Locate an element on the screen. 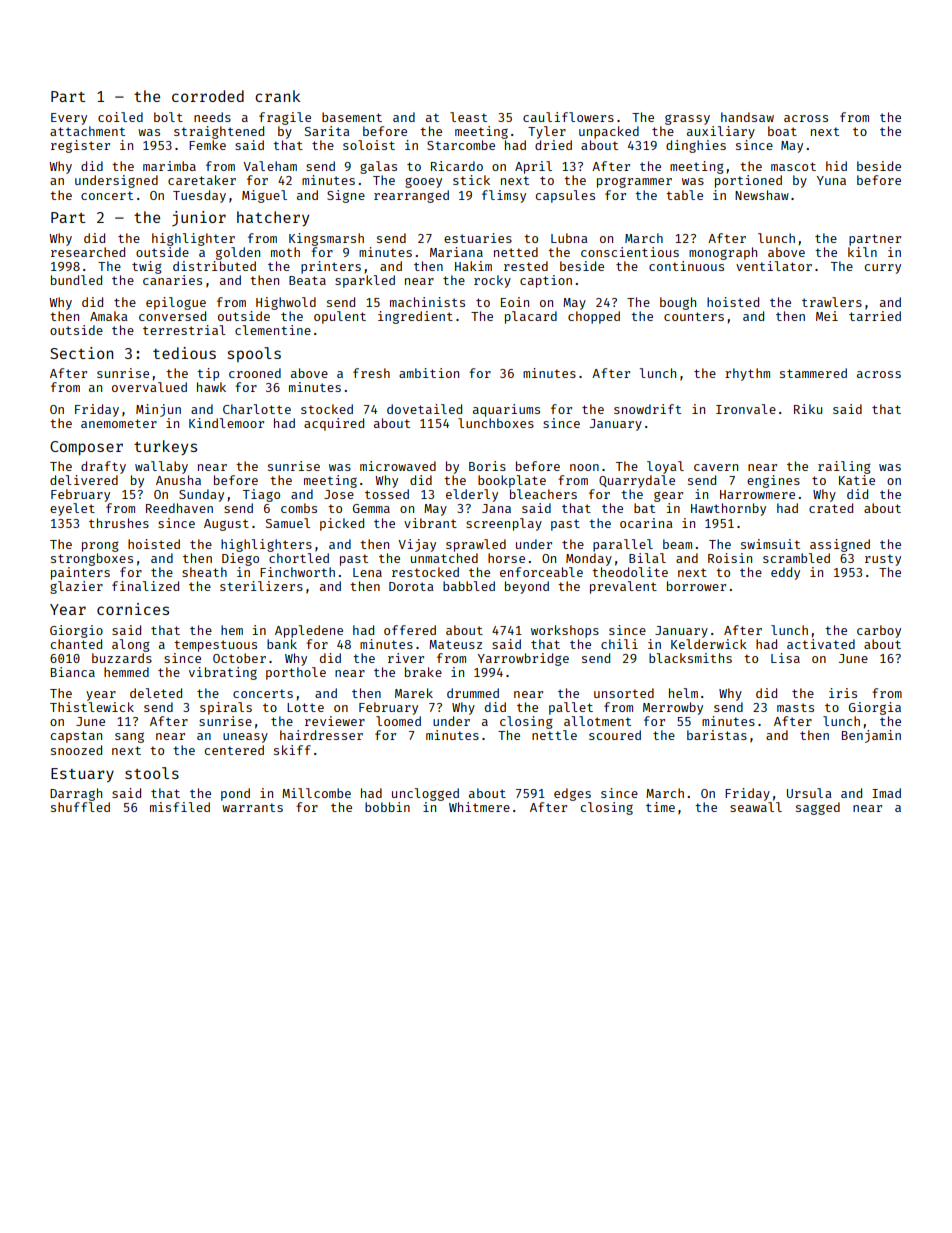  Every is located at coordinates (69, 119).
